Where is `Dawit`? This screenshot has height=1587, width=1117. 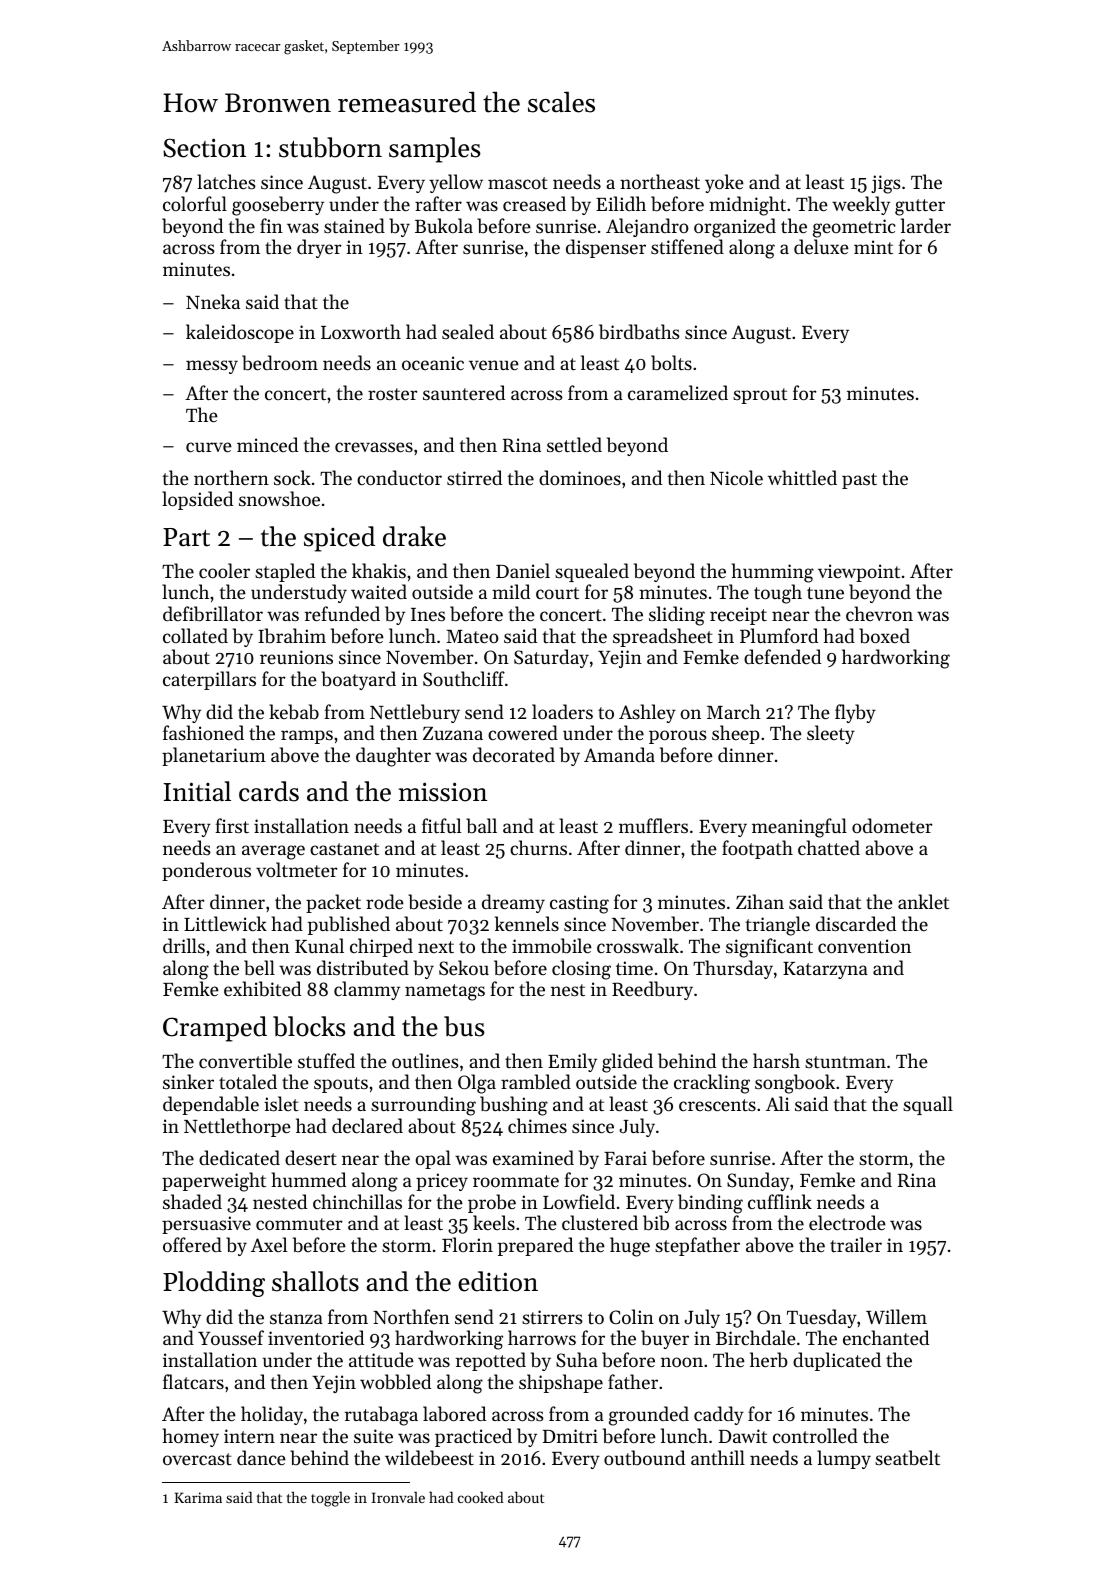 Dawit is located at coordinates (743, 1436).
